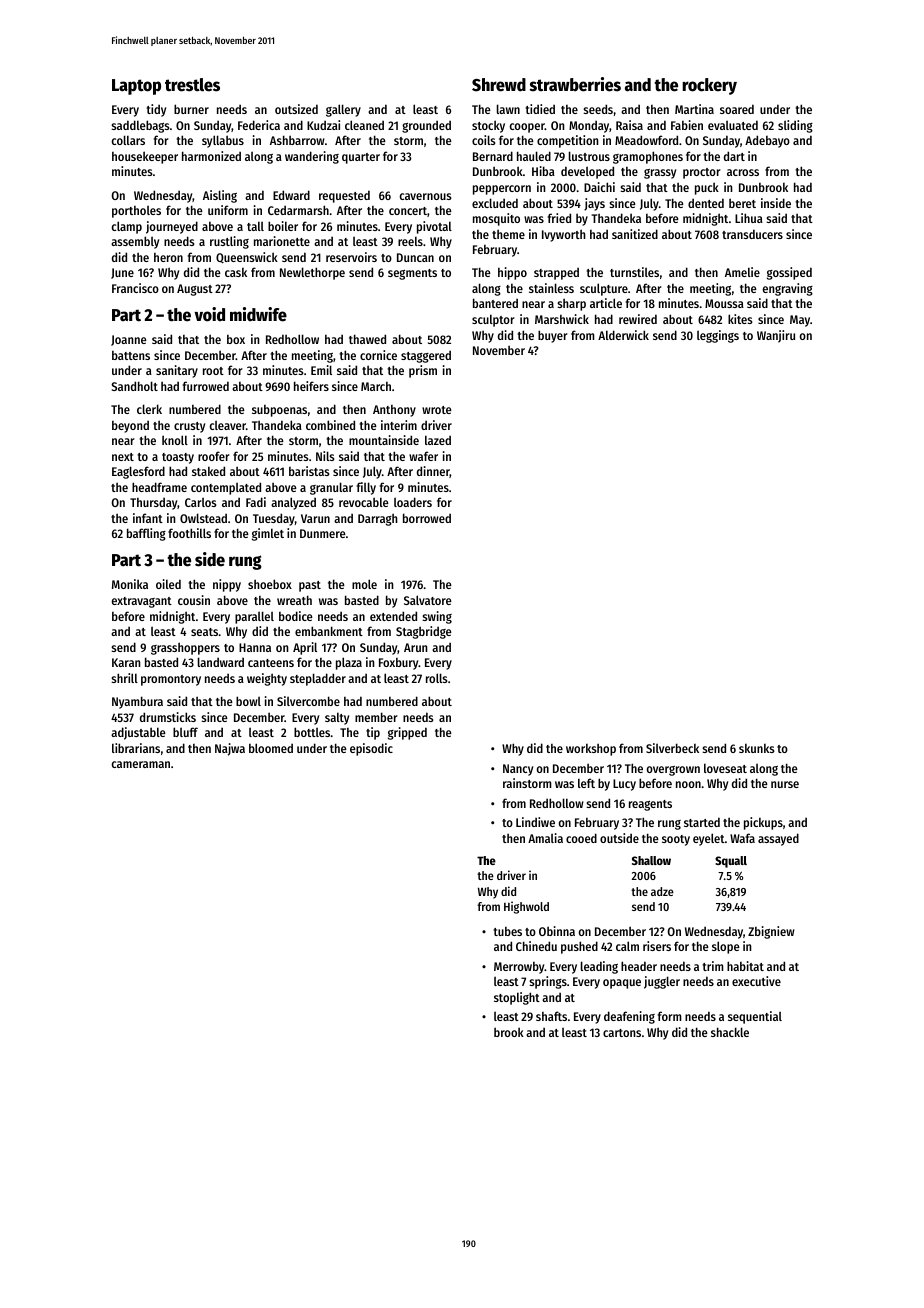 The width and height of the screenshot is (924, 1308). Describe the element at coordinates (672, 748) in the screenshot. I see `Silverbeck` at that location.
